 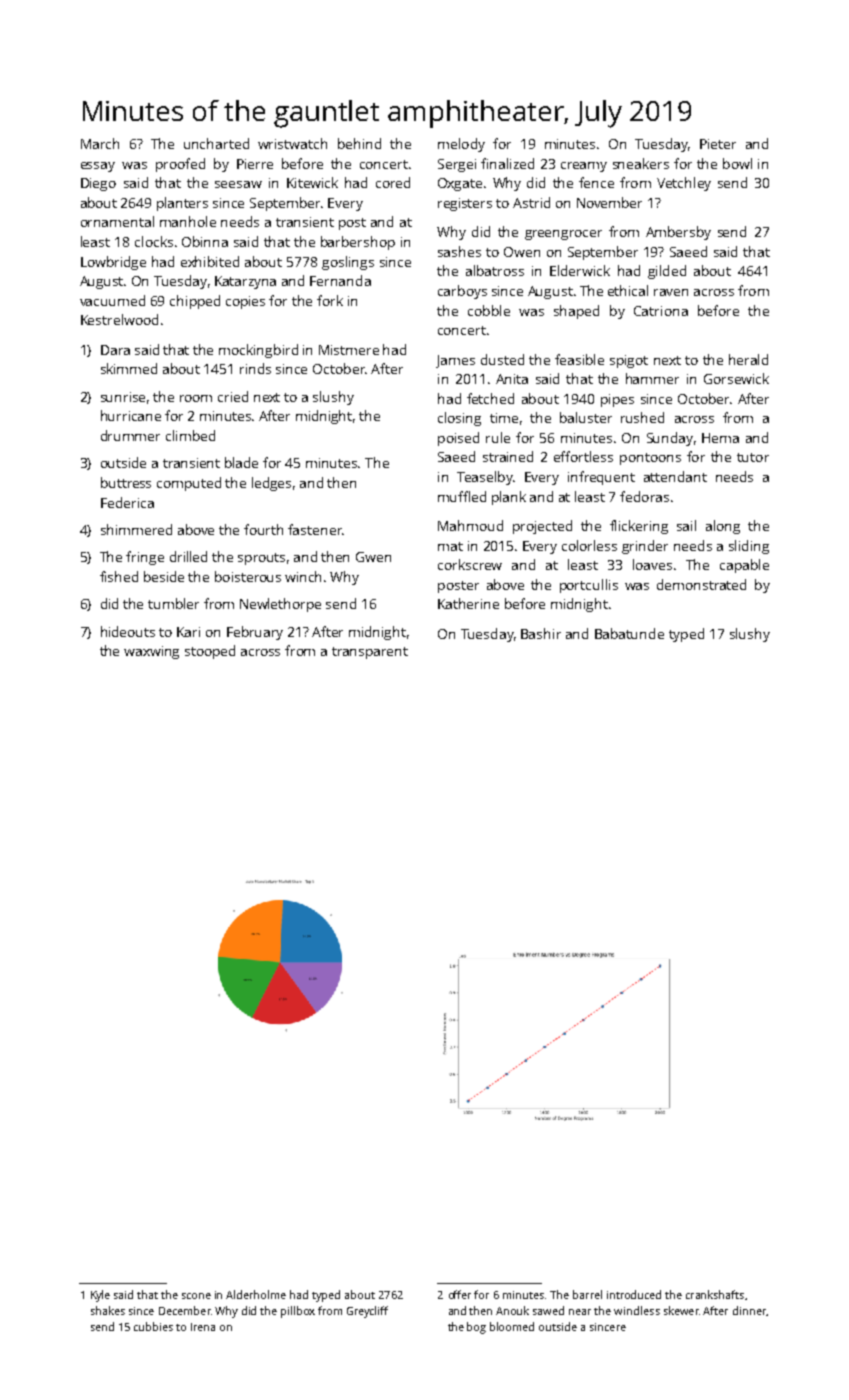 What do you see at coordinates (367, 1312) in the screenshot?
I see `Greycliff` at bounding box center [367, 1312].
